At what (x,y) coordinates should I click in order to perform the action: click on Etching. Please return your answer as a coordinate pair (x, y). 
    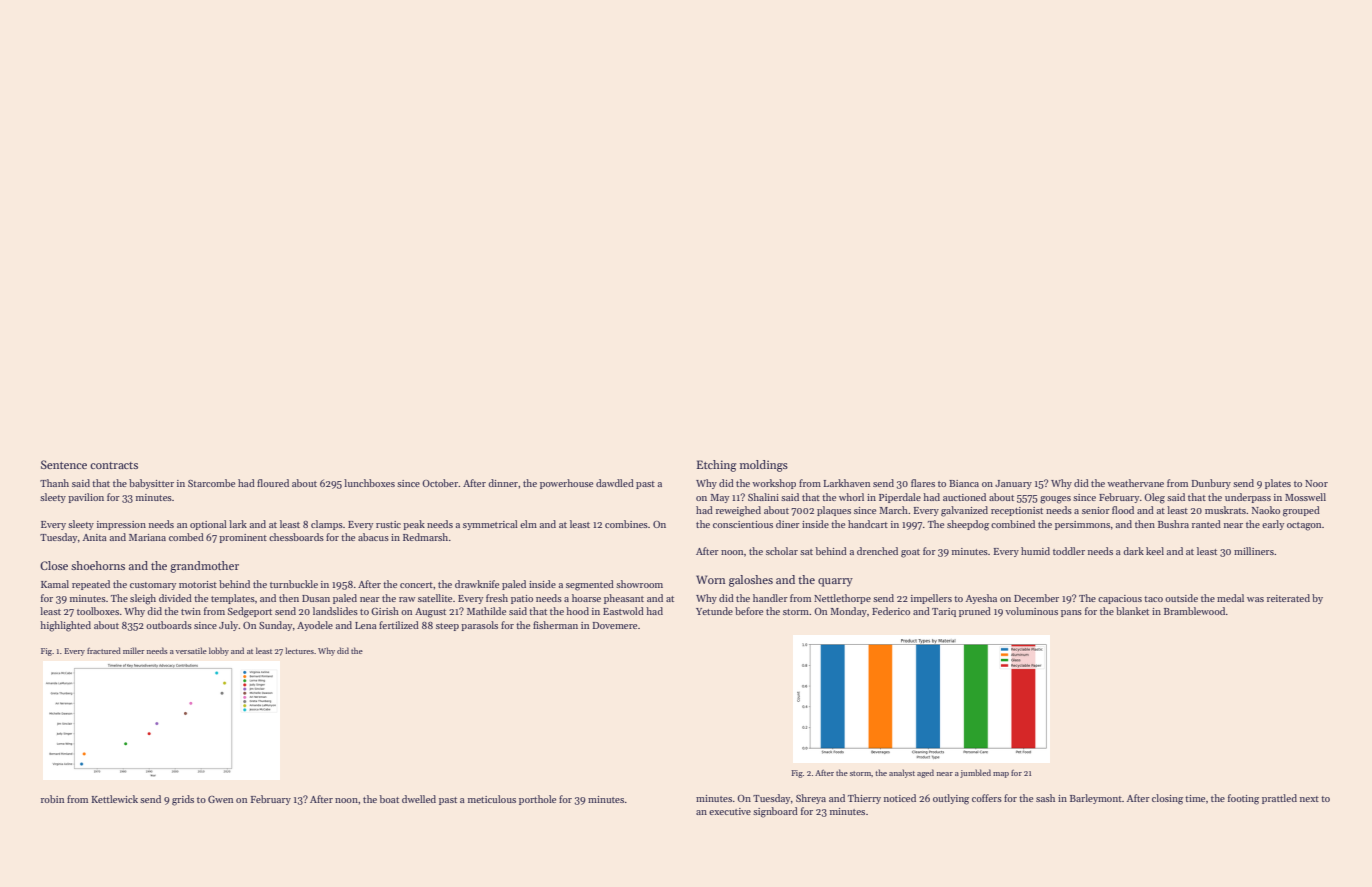
    Looking at the image, I should click on (716, 466).
